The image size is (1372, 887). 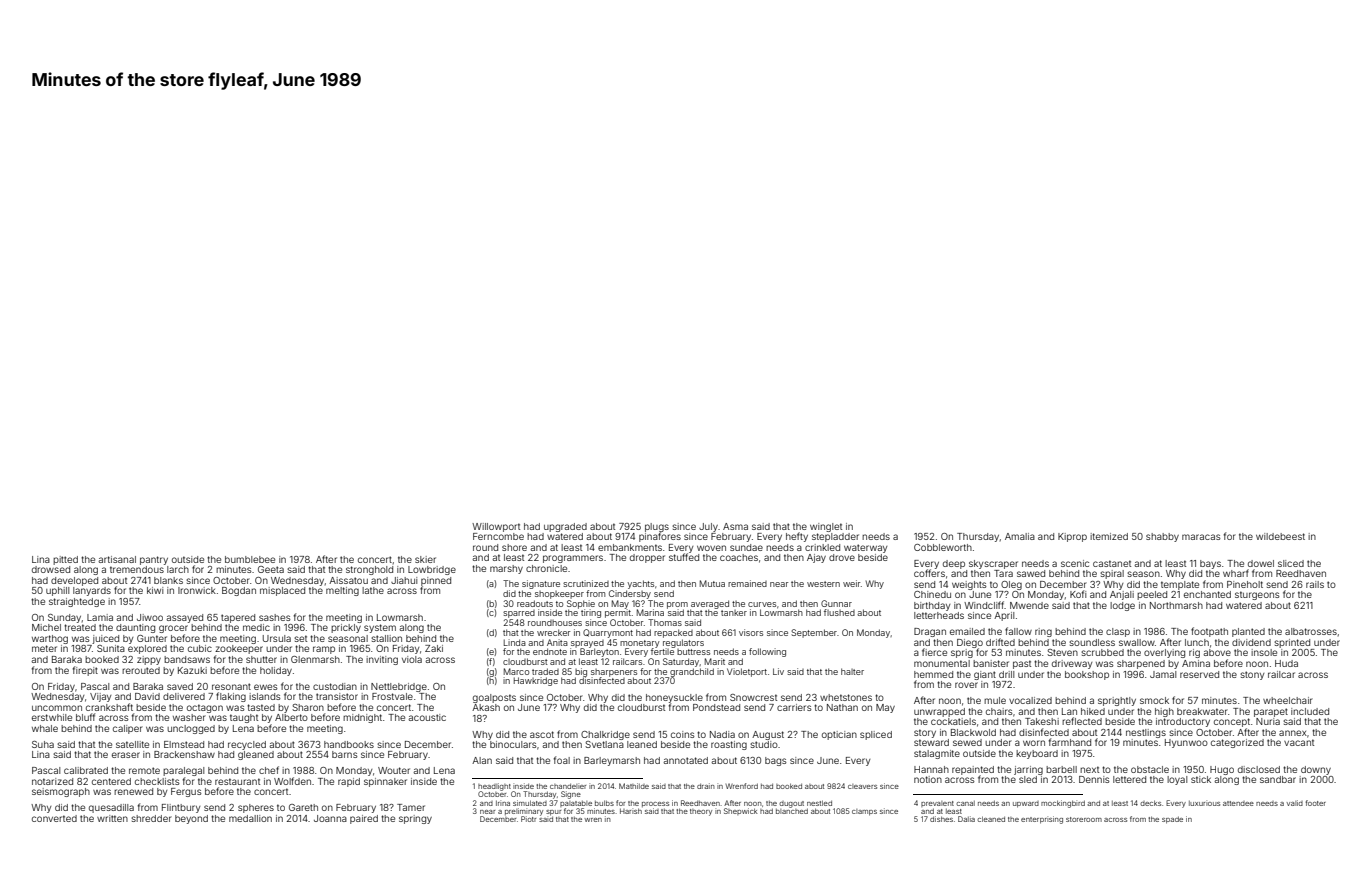 I want to click on maracas, so click(x=1201, y=537).
